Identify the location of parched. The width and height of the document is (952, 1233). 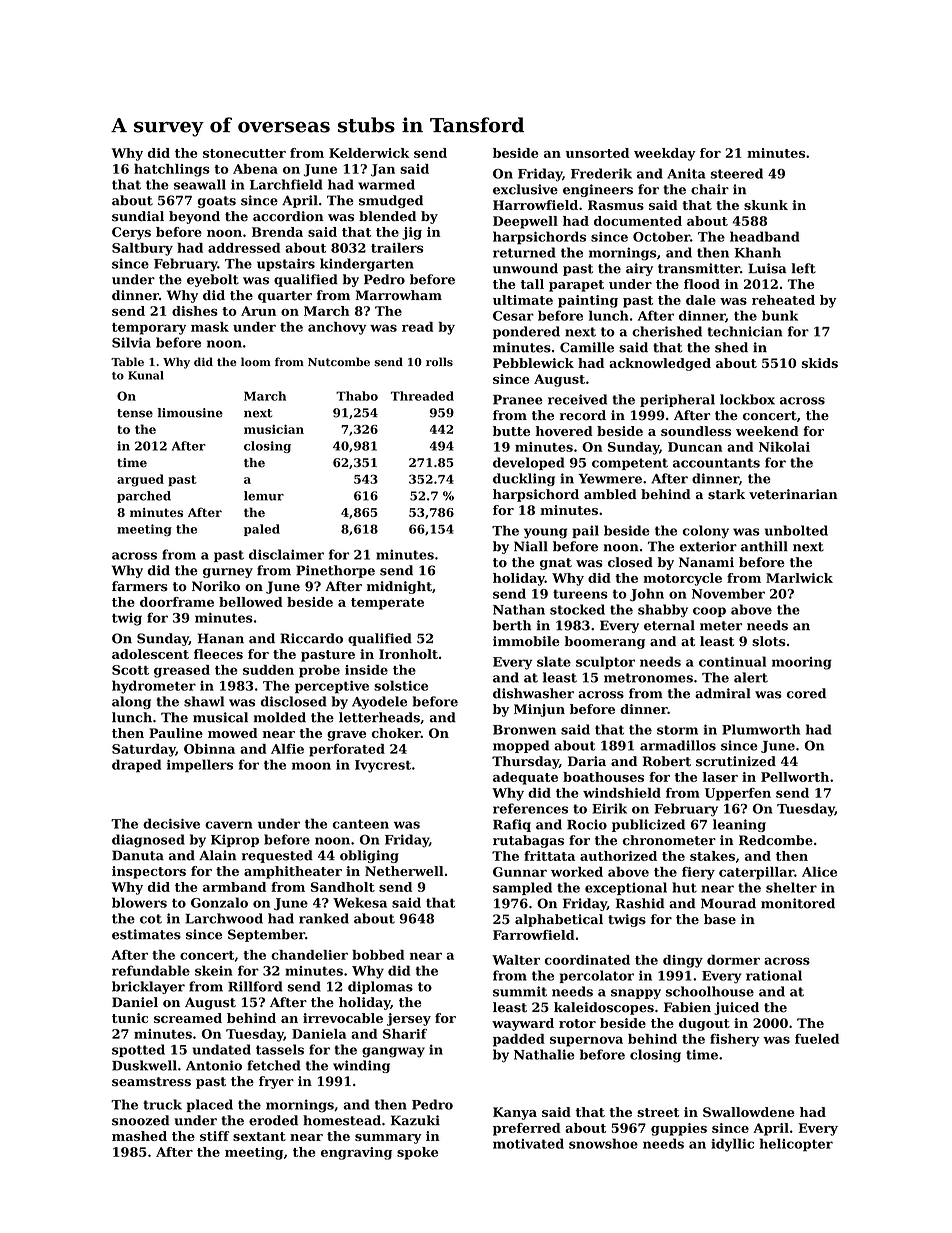
(144, 497).
